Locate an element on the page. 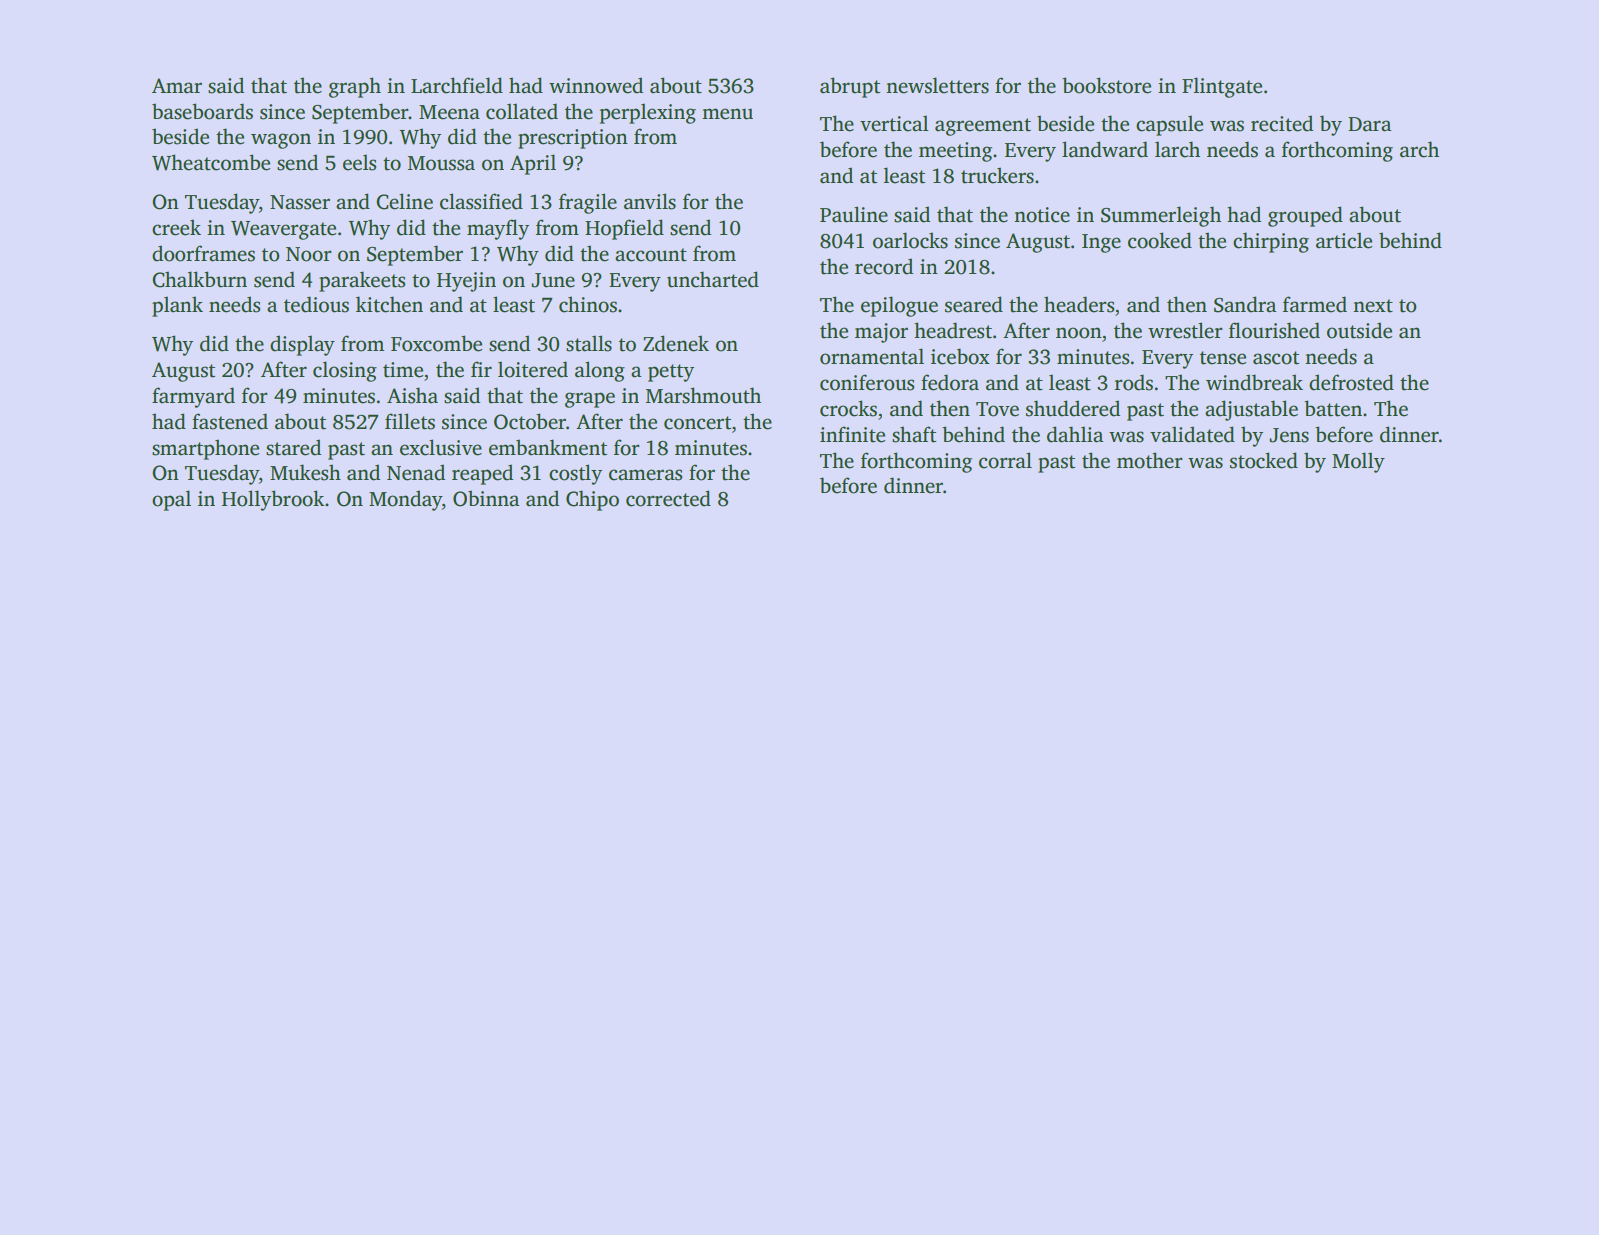 Image resolution: width=1599 pixels, height=1235 pixels. Flintgate is located at coordinates (1222, 87).
